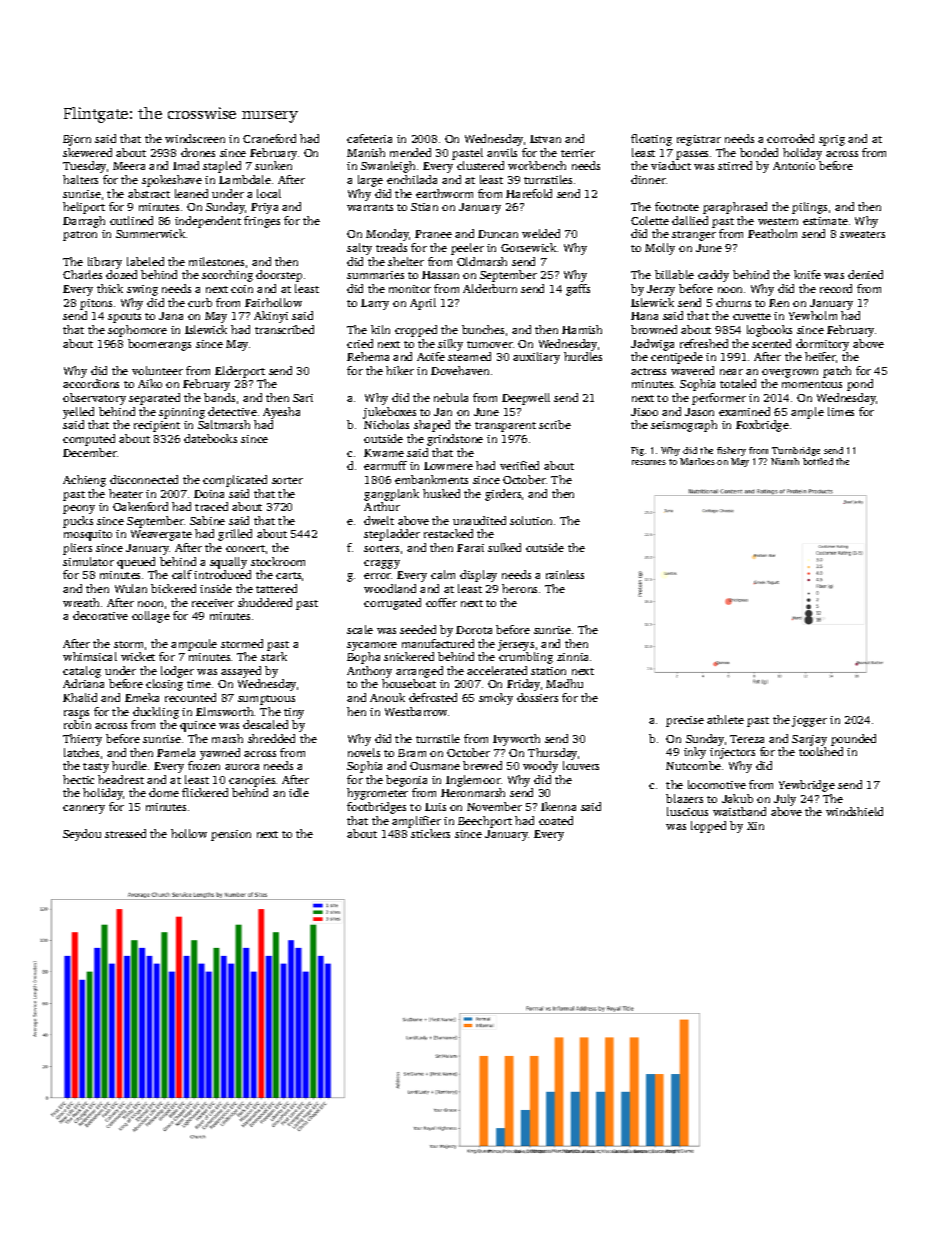 This page has height=1233, width=952. I want to click on actress, so click(648, 371).
